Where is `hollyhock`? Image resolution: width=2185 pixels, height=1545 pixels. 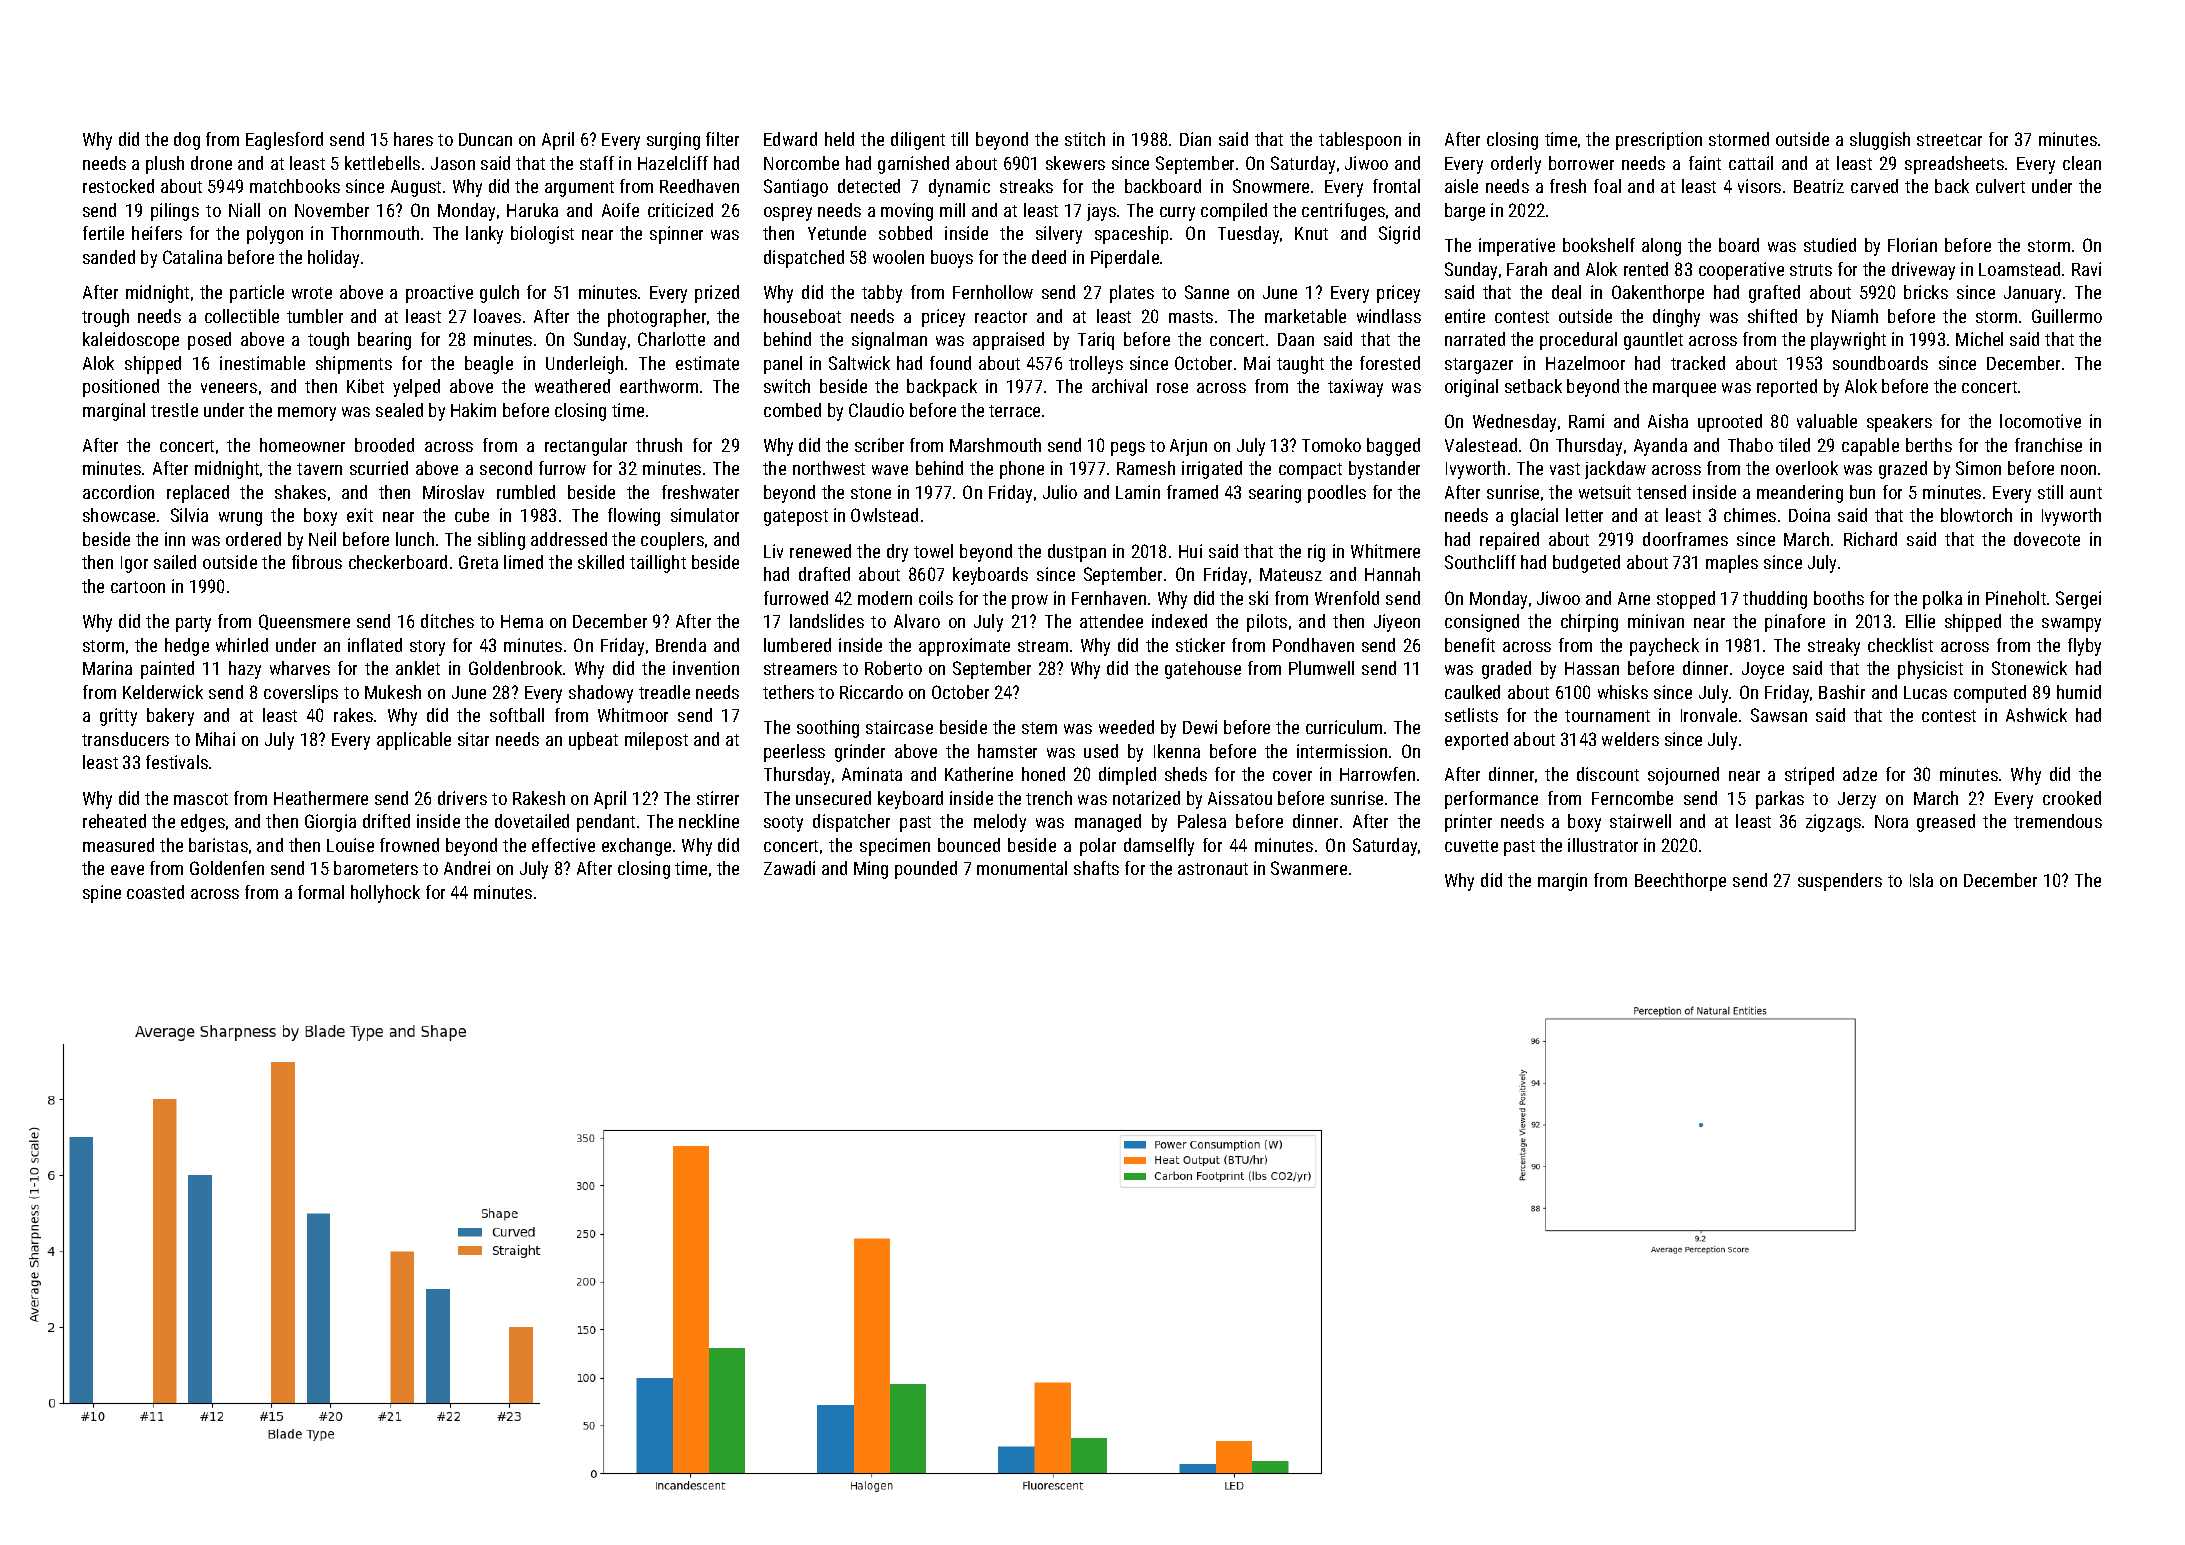
hollyhock is located at coordinates (385, 894).
